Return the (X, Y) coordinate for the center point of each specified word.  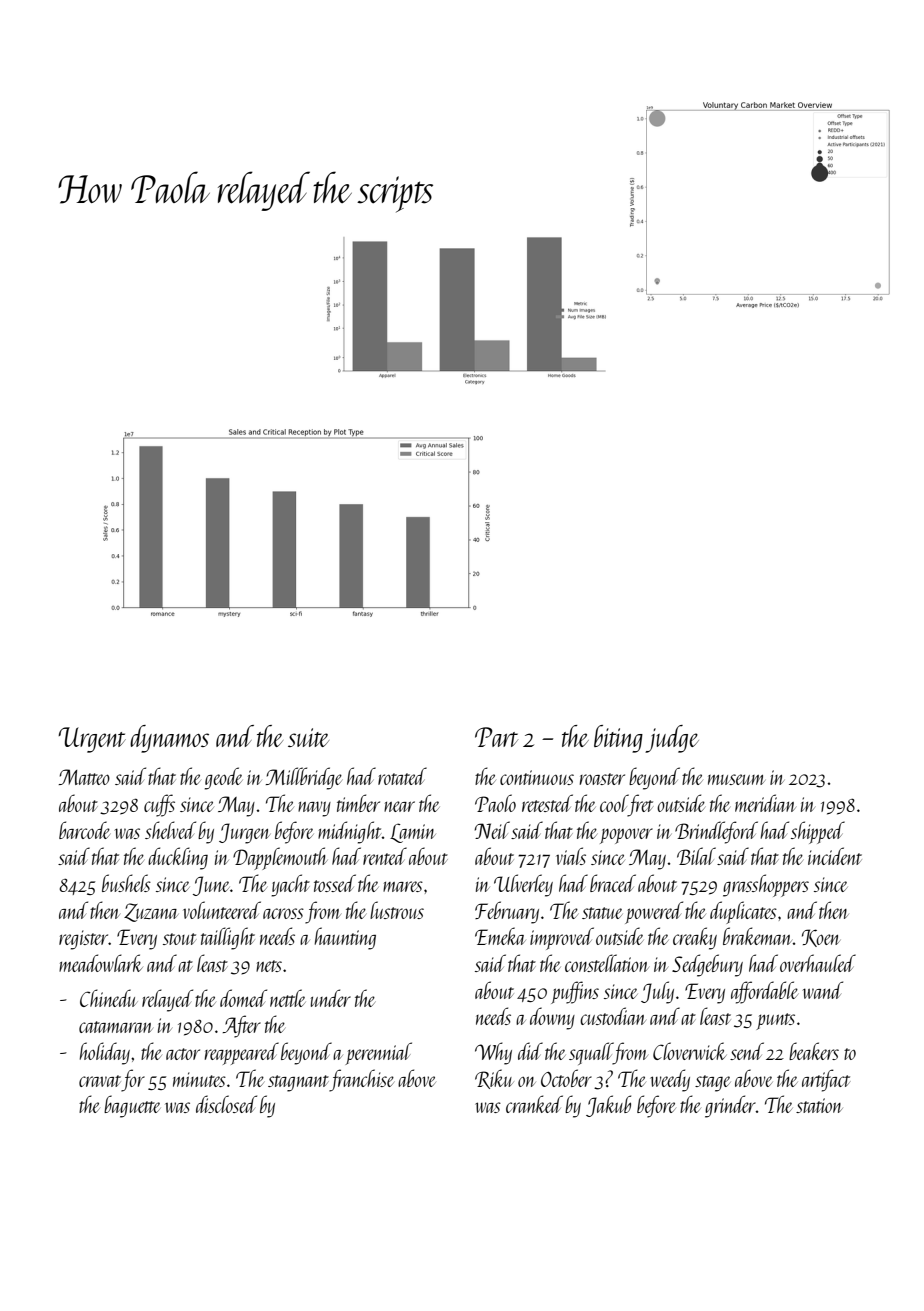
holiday (105, 1053)
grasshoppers (766, 885)
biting (618, 739)
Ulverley (523, 885)
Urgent (92, 740)
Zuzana (151, 912)
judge (672, 739)
